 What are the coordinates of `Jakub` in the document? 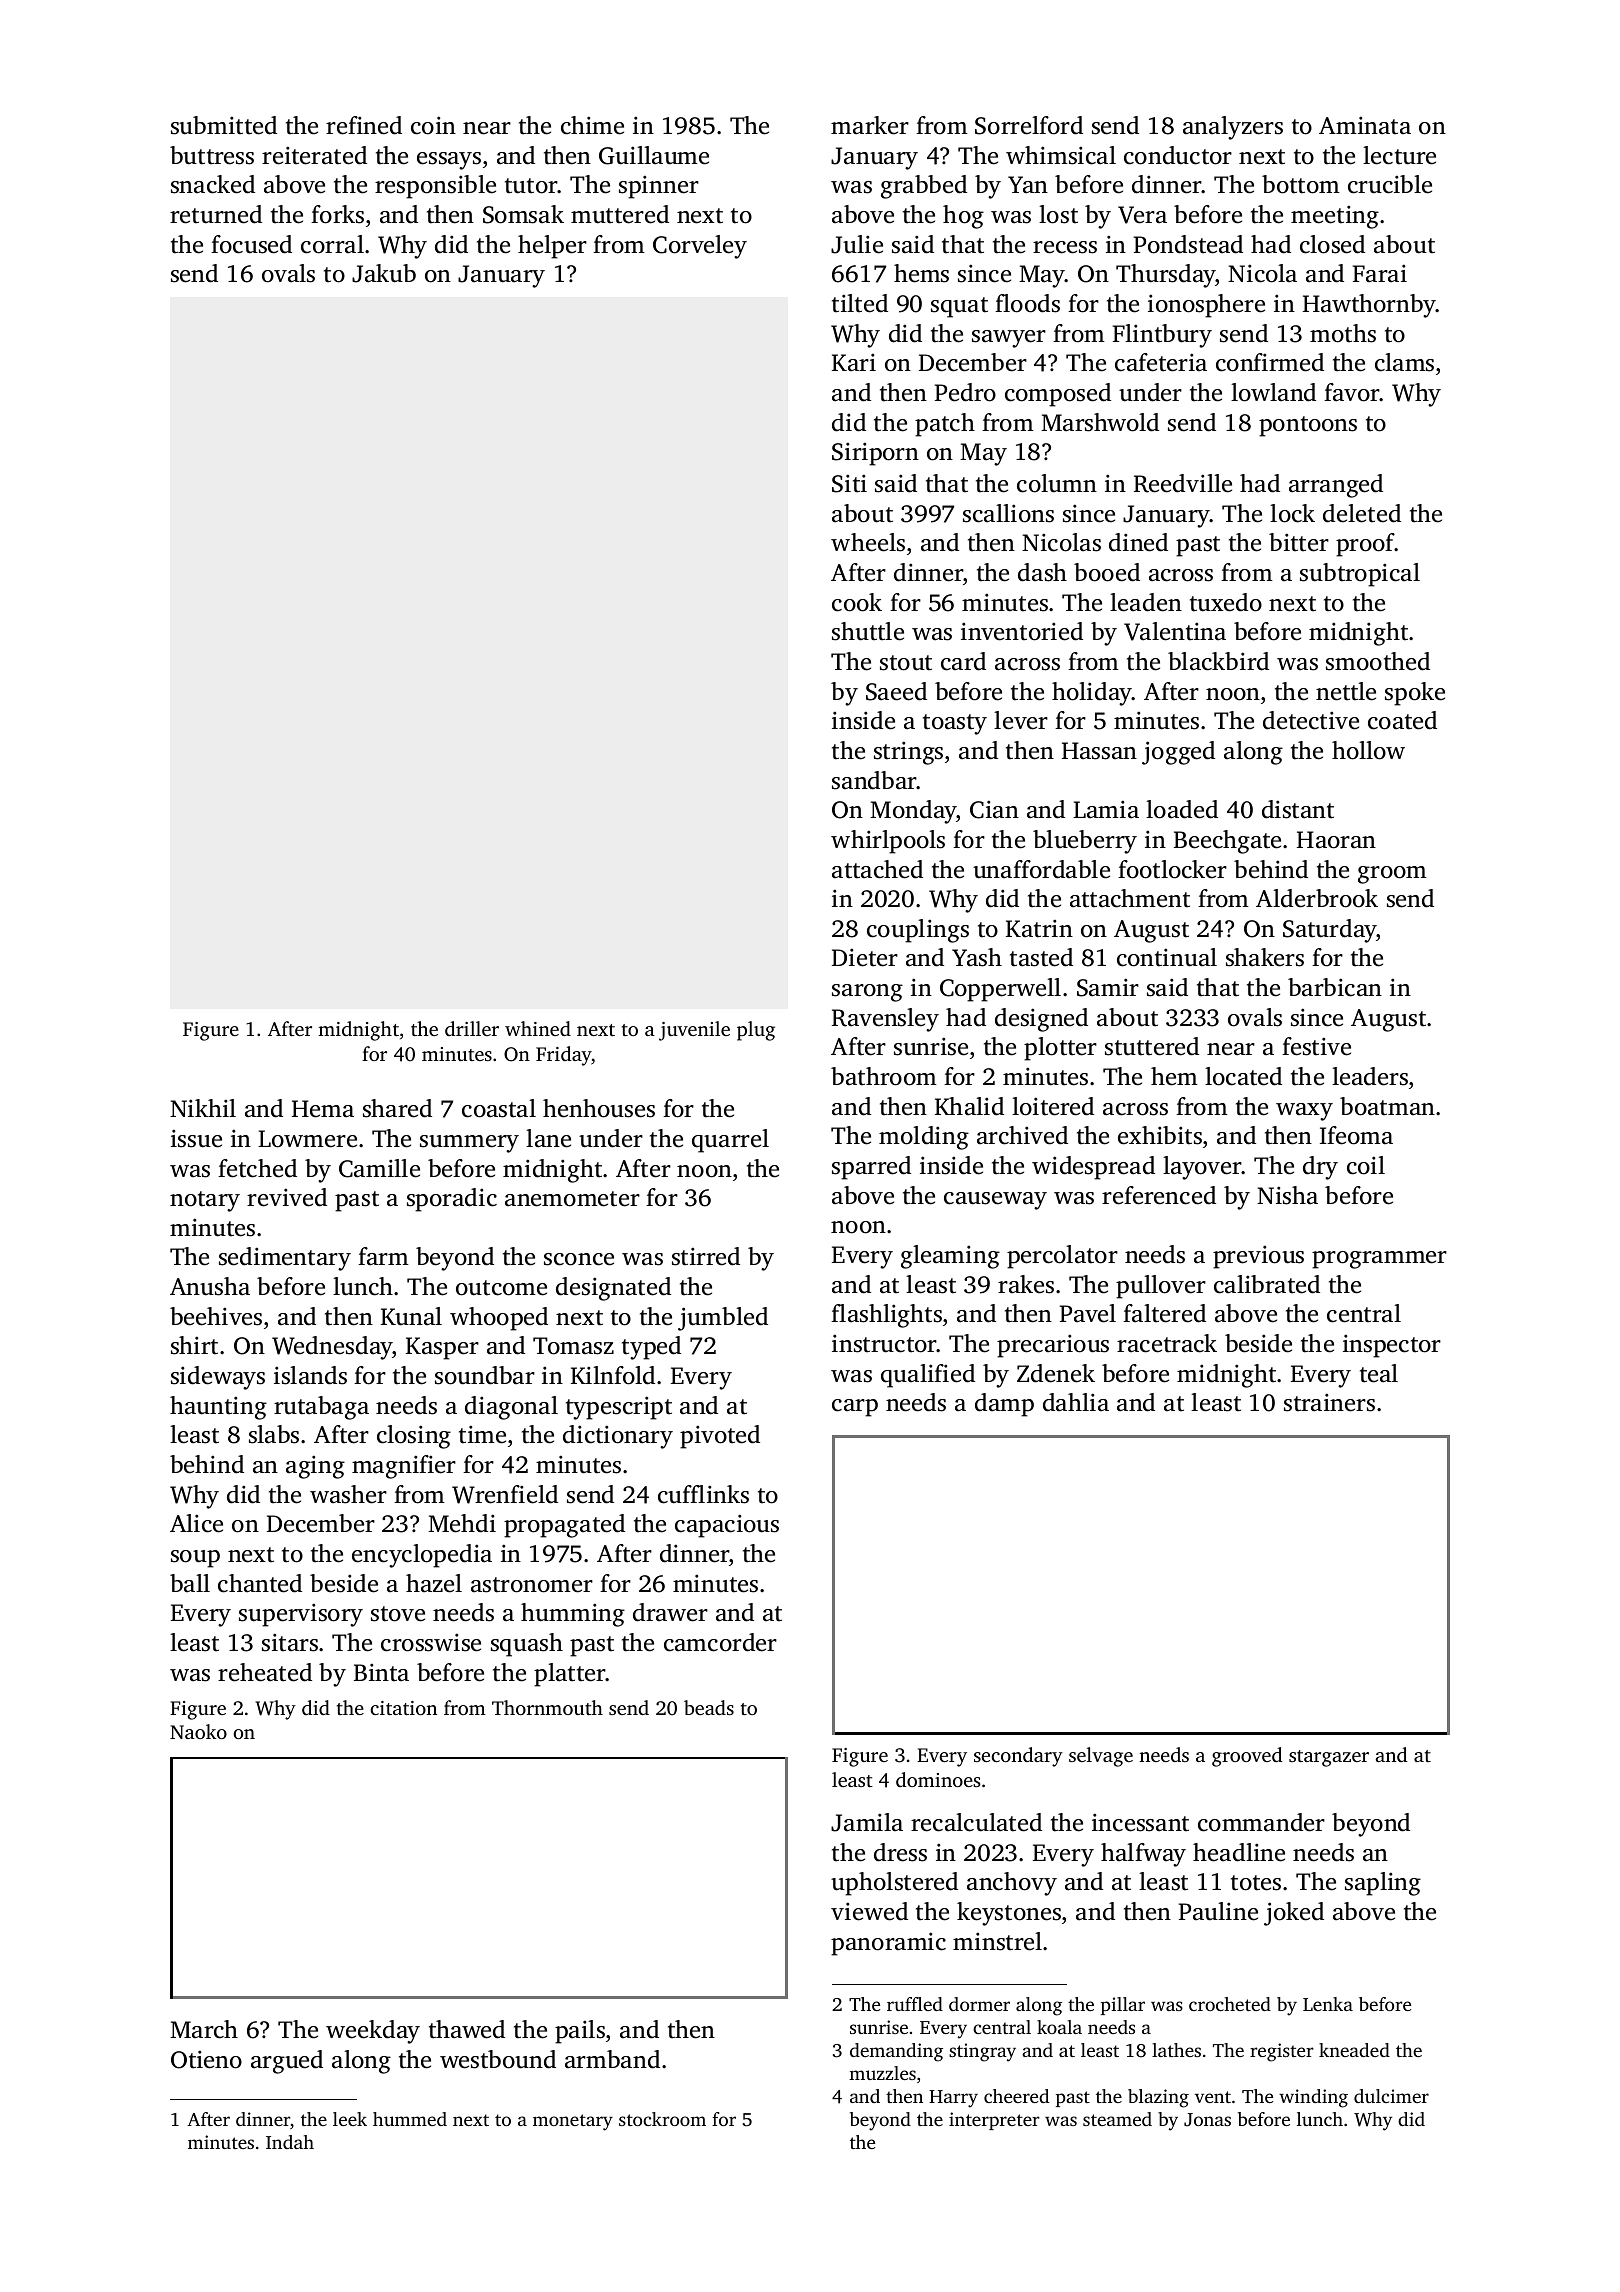 It's located at (384, 273).
